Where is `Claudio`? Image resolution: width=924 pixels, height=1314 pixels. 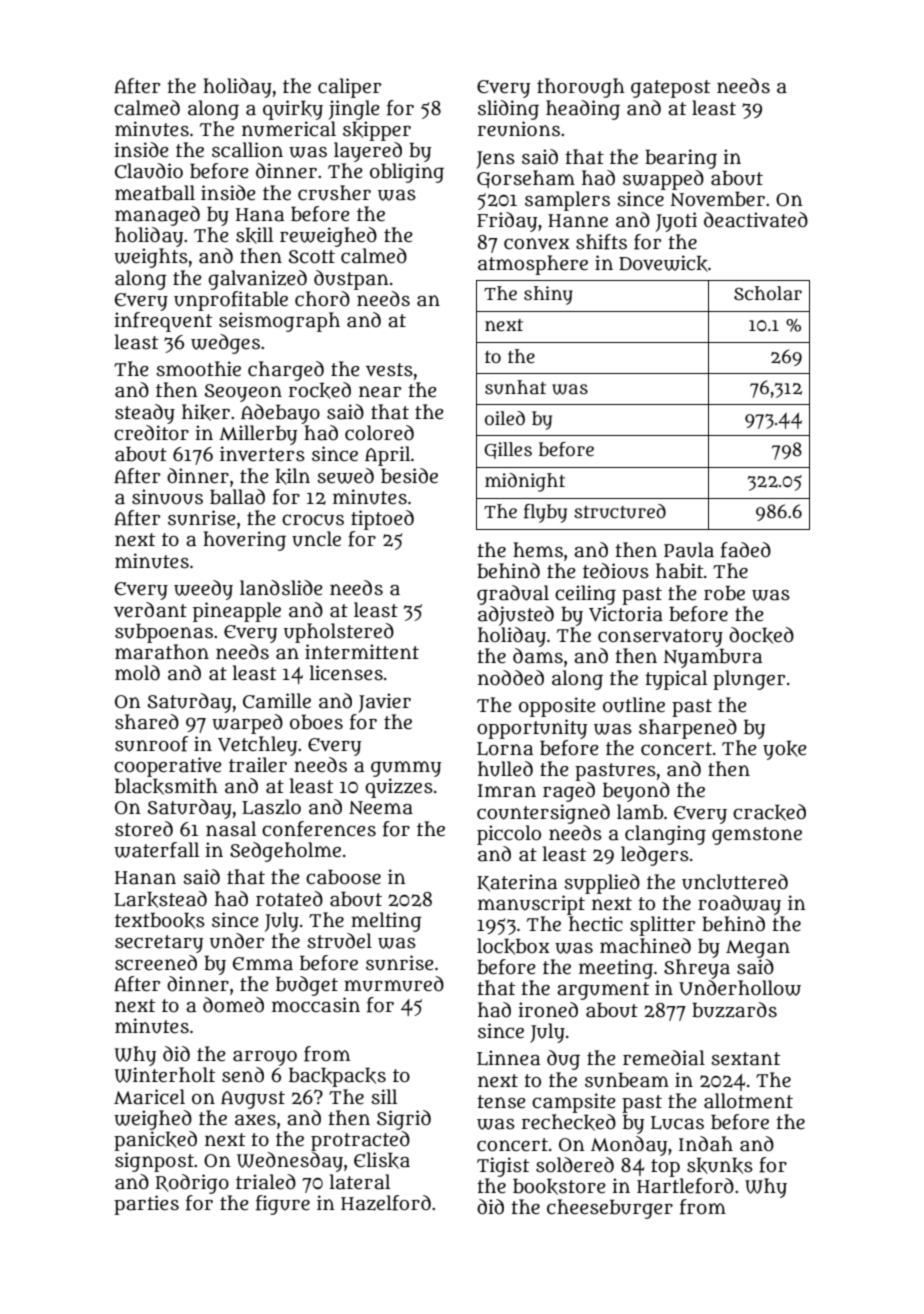
Claudio is located at coordinates (149, 171).
